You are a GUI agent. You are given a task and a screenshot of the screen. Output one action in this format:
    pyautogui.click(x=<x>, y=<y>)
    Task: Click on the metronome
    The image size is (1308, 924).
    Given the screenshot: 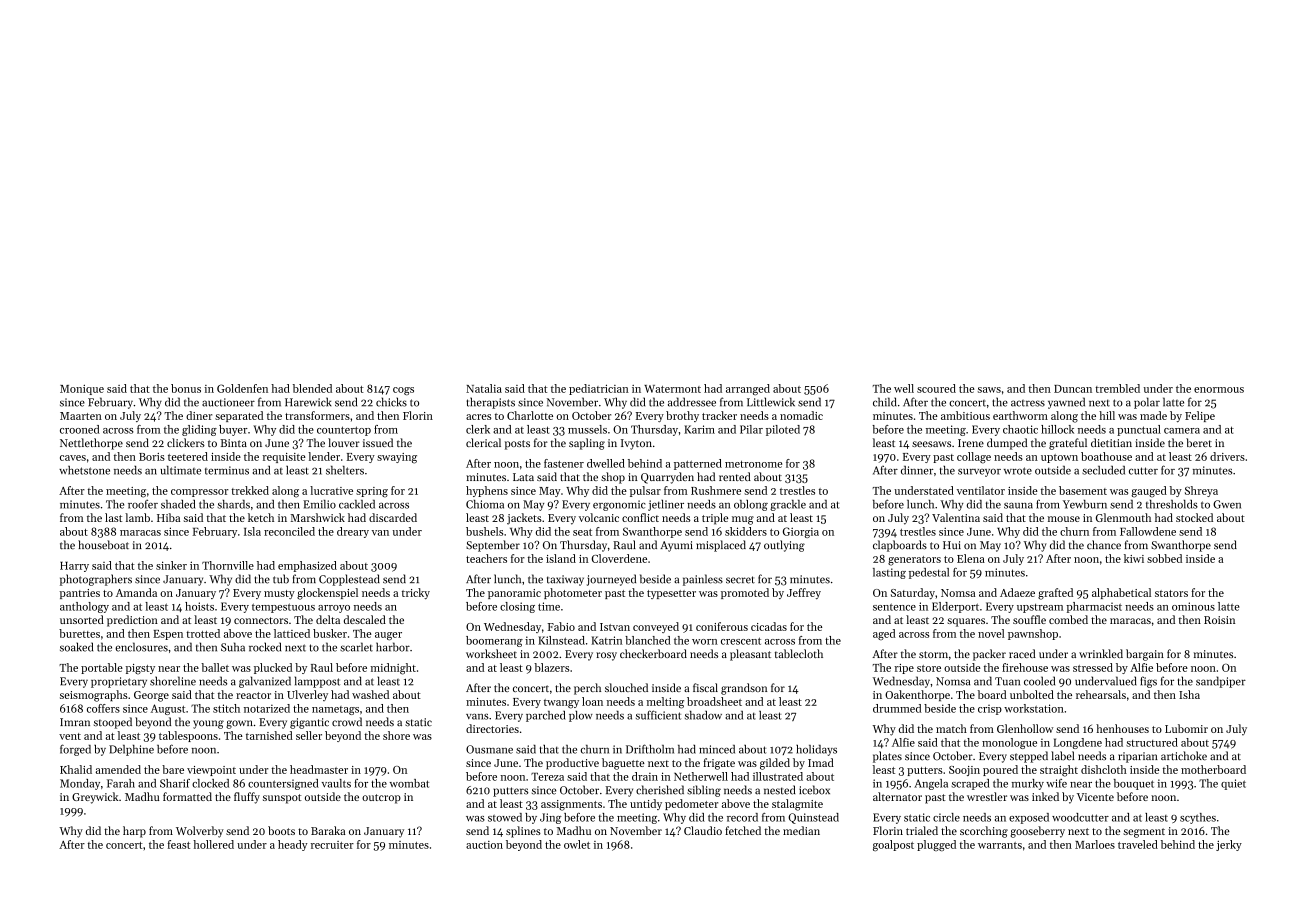 What is the action you would take?
    pyautogui.click(x=753, y=464)
